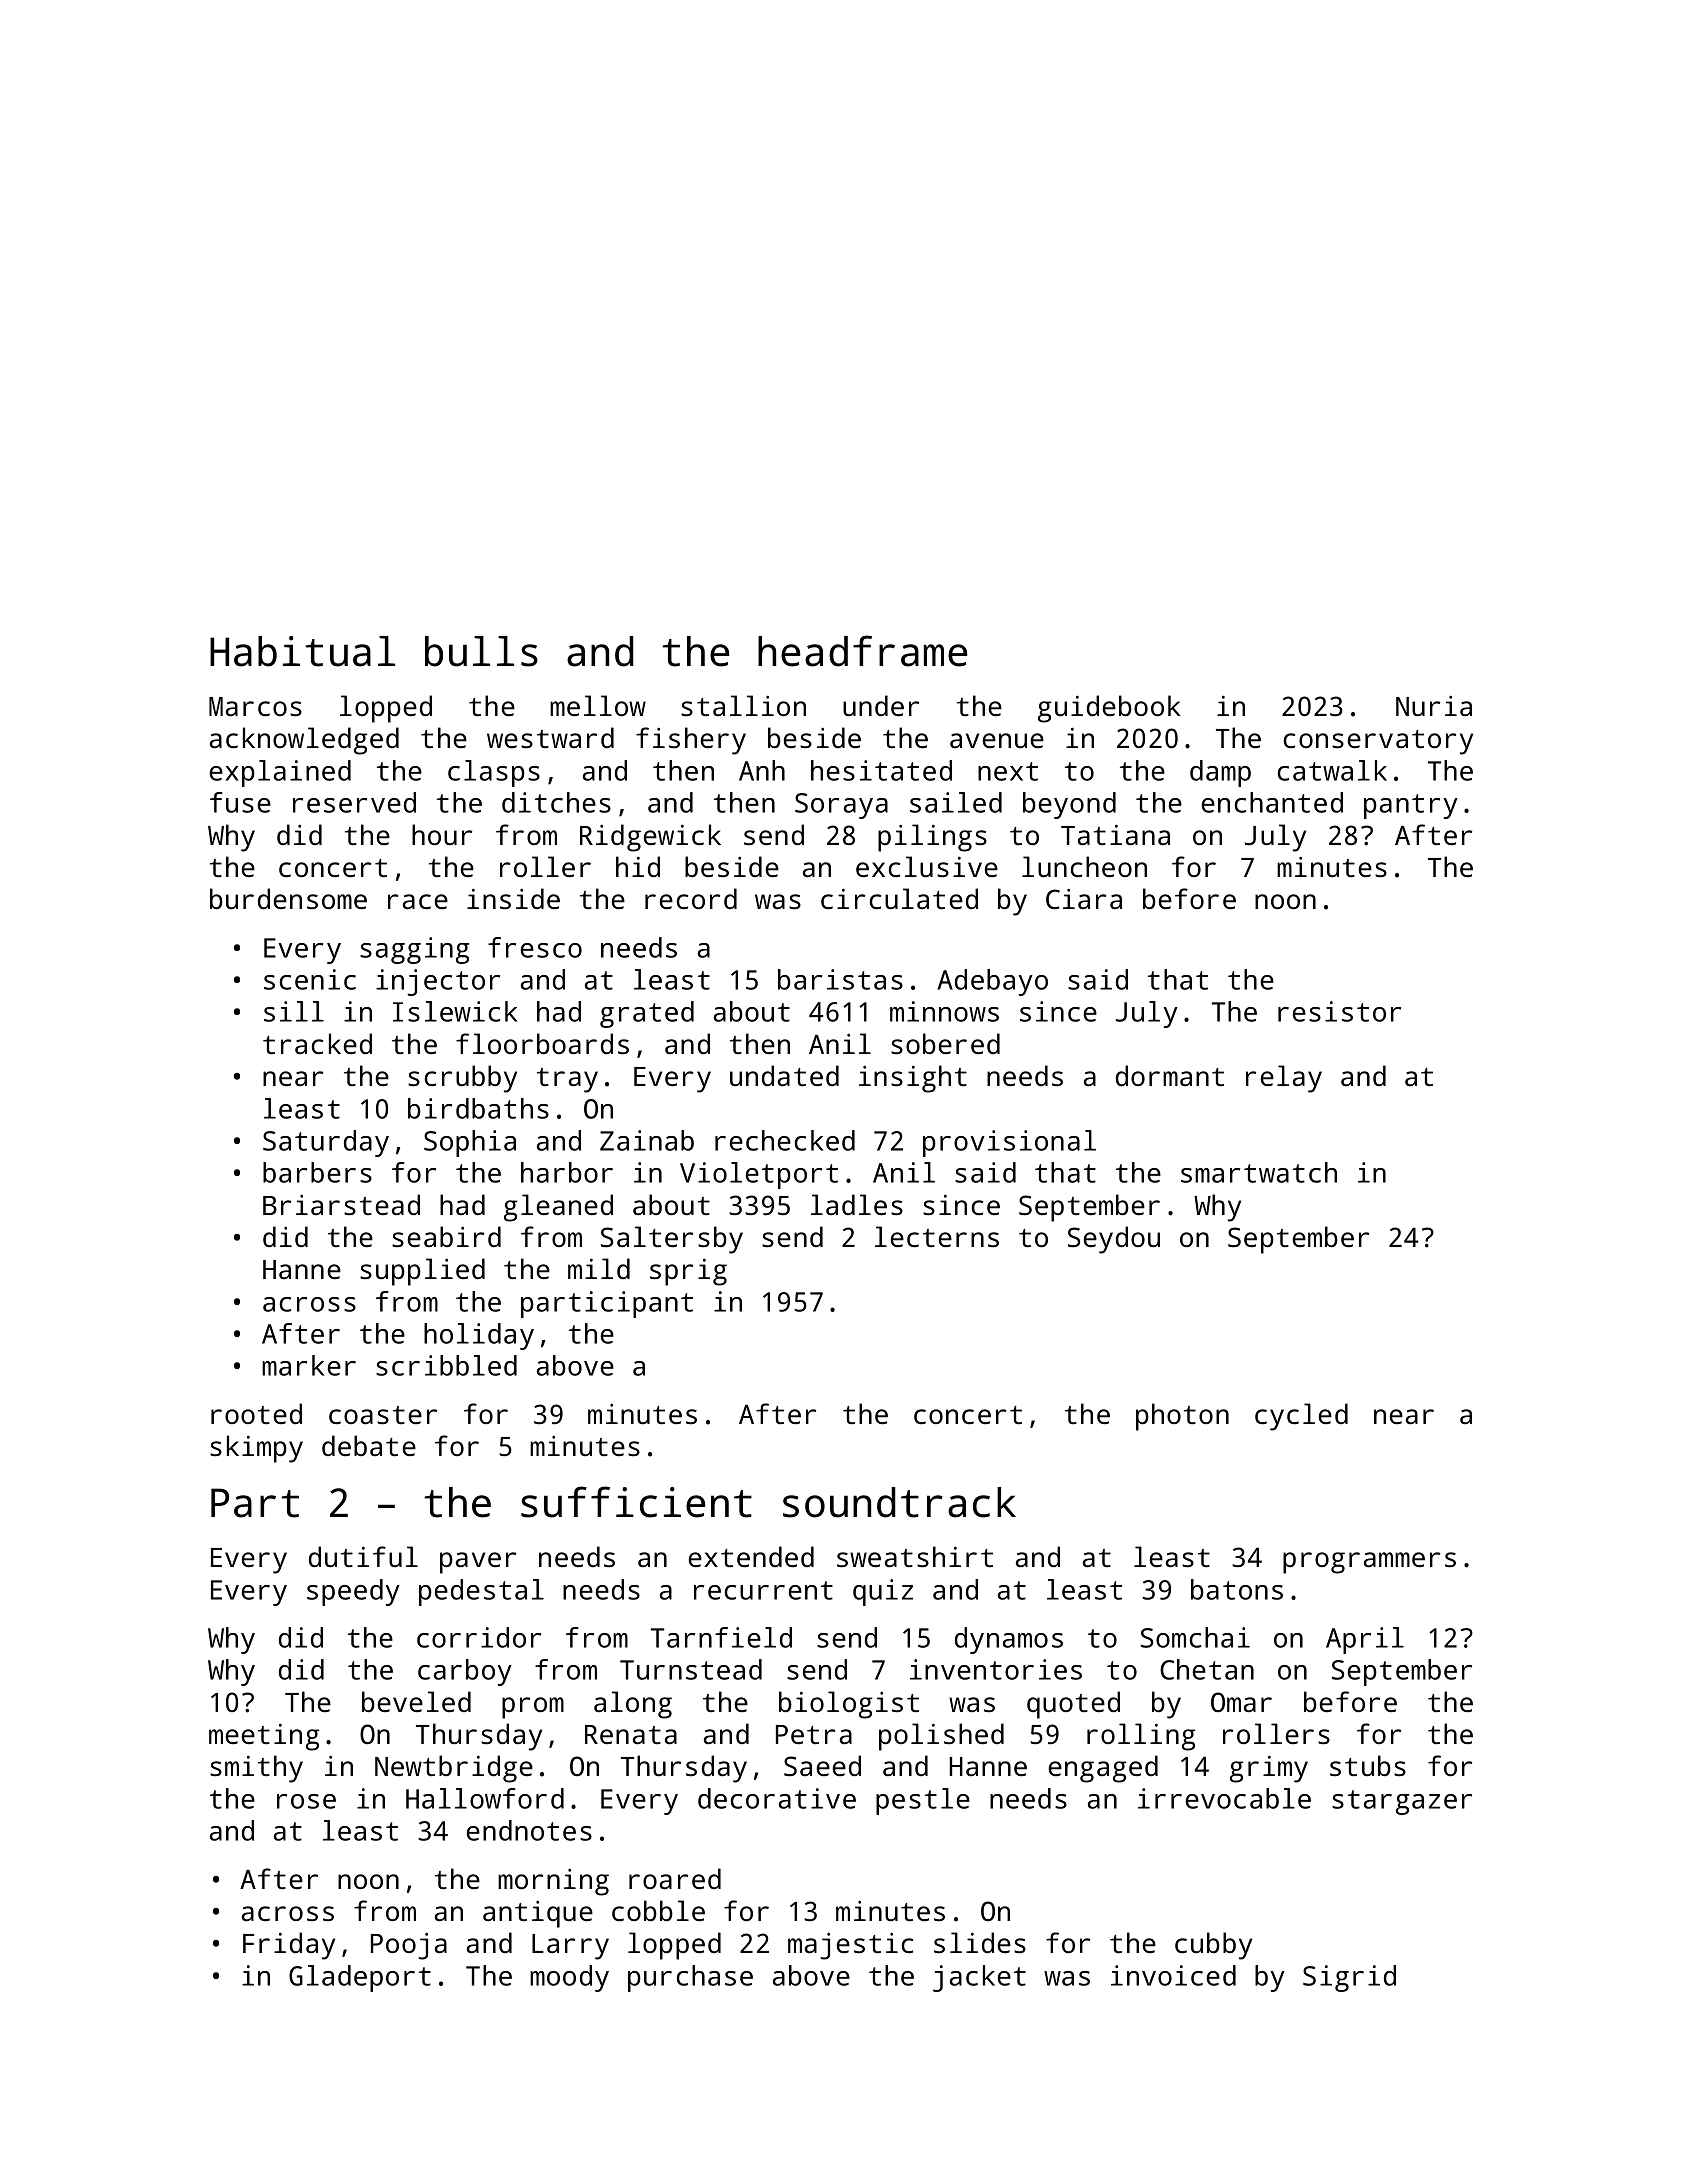 This page has width=1683, height=2178. Describe the element at coordinates (341, 1205) in the page. I see `Briarstead` at that location.
